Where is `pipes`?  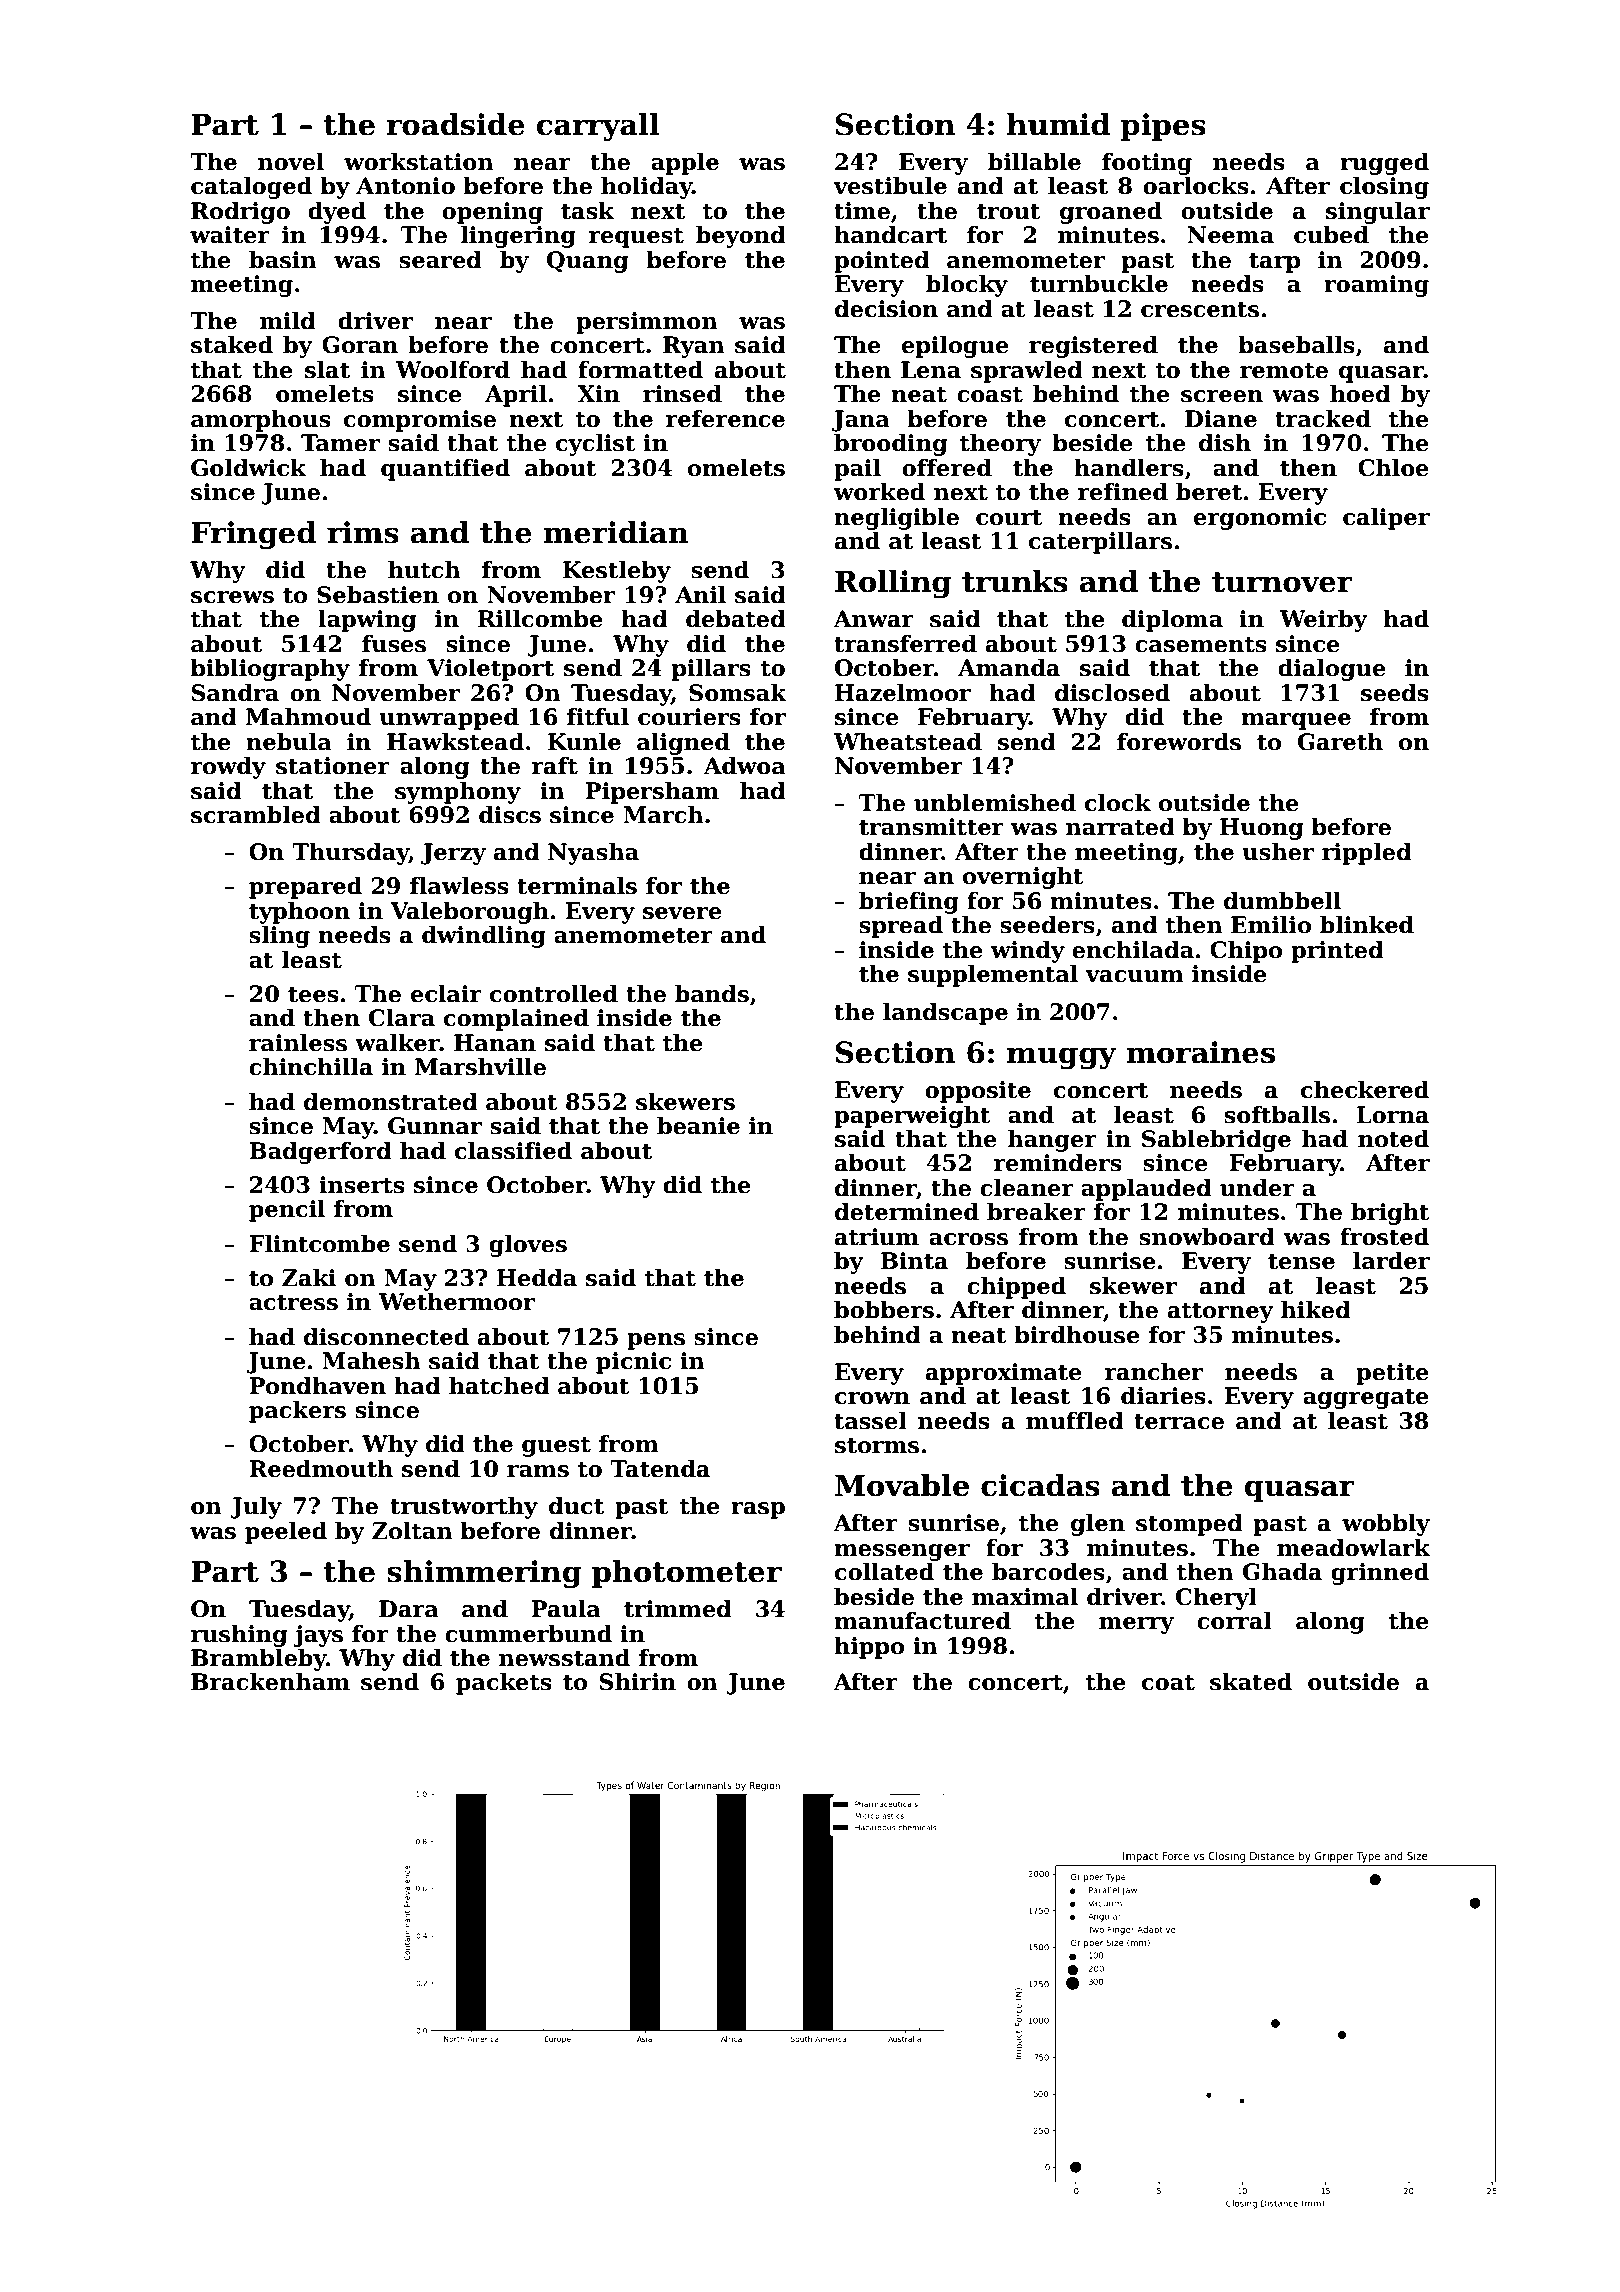
pipes is located at coordinates (1163, 127).
